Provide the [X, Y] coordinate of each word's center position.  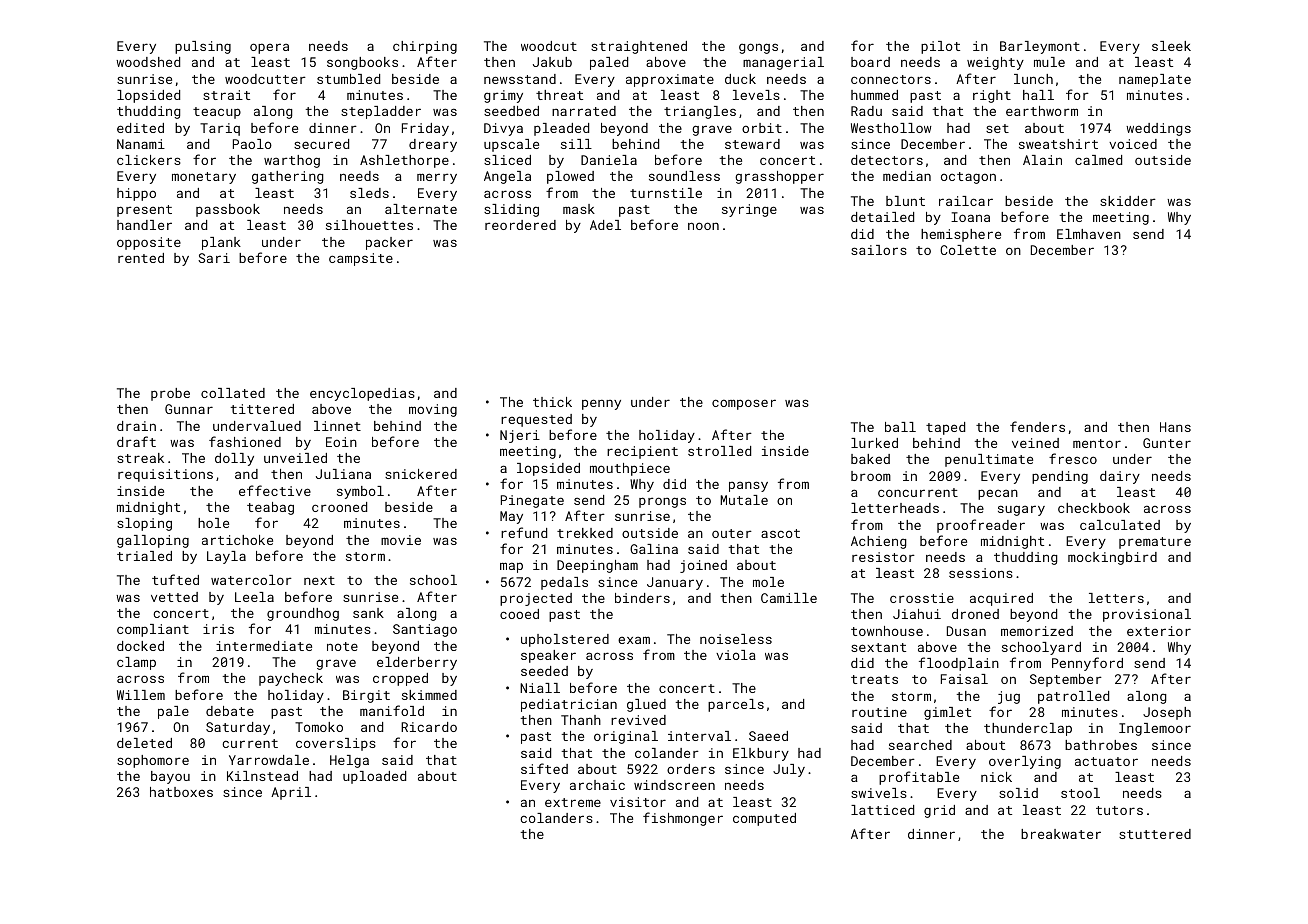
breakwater [1061, 834]
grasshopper [779, 177]
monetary [204, 178]
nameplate [1155, 80]
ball [900, 427]
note [342, 646]
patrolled [1073, 697]
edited [140, 128]
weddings [1158, 129]
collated [233, 393]
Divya [503, 129]
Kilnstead [262, 776]
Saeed [768, 736]
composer [744, 404]
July [789, 770]
